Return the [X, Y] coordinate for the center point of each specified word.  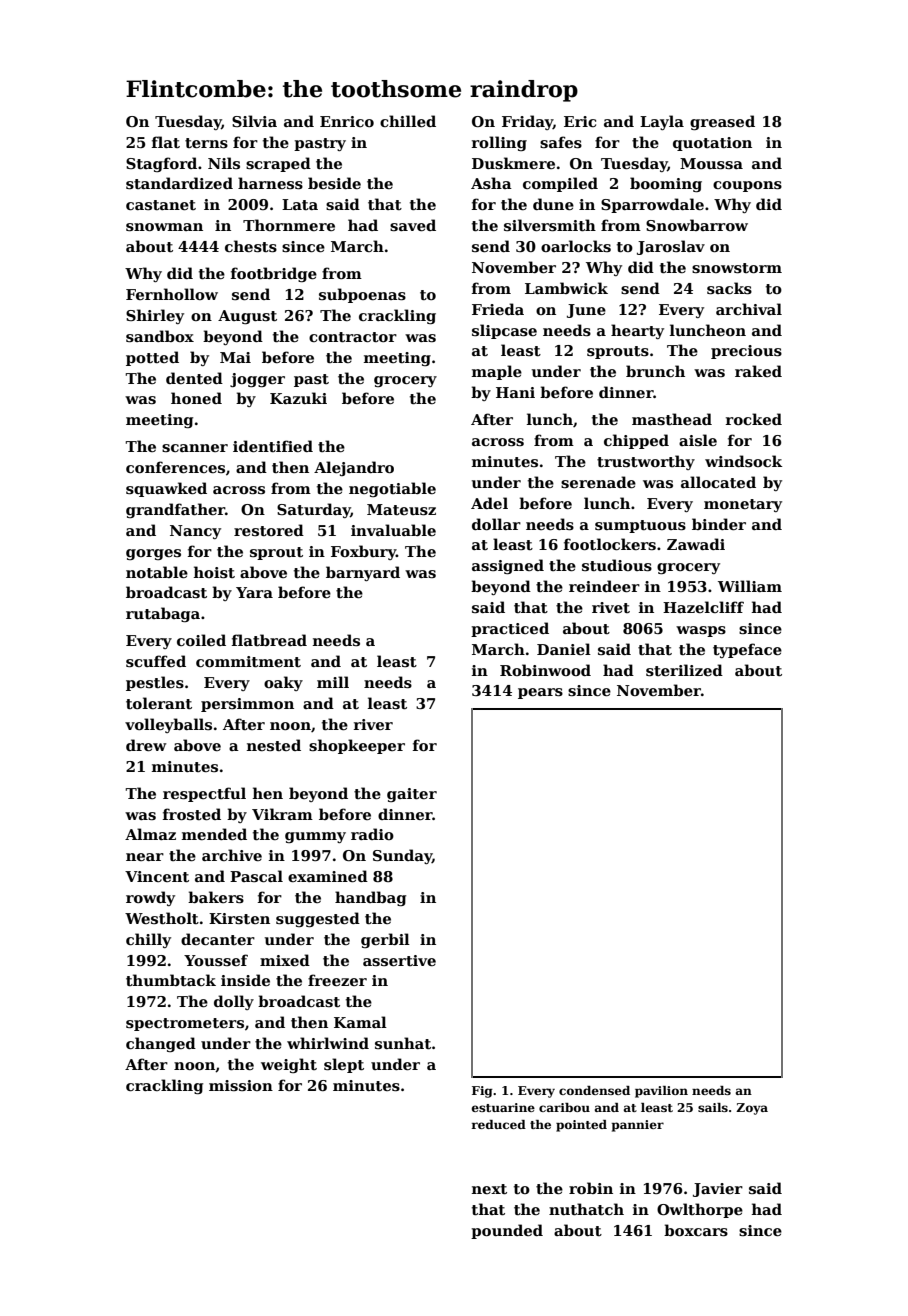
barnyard [363, 573]
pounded [507, 1231]
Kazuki [298, 398]
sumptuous [640, 526]
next [489, 1189]
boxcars [696, 1230]
